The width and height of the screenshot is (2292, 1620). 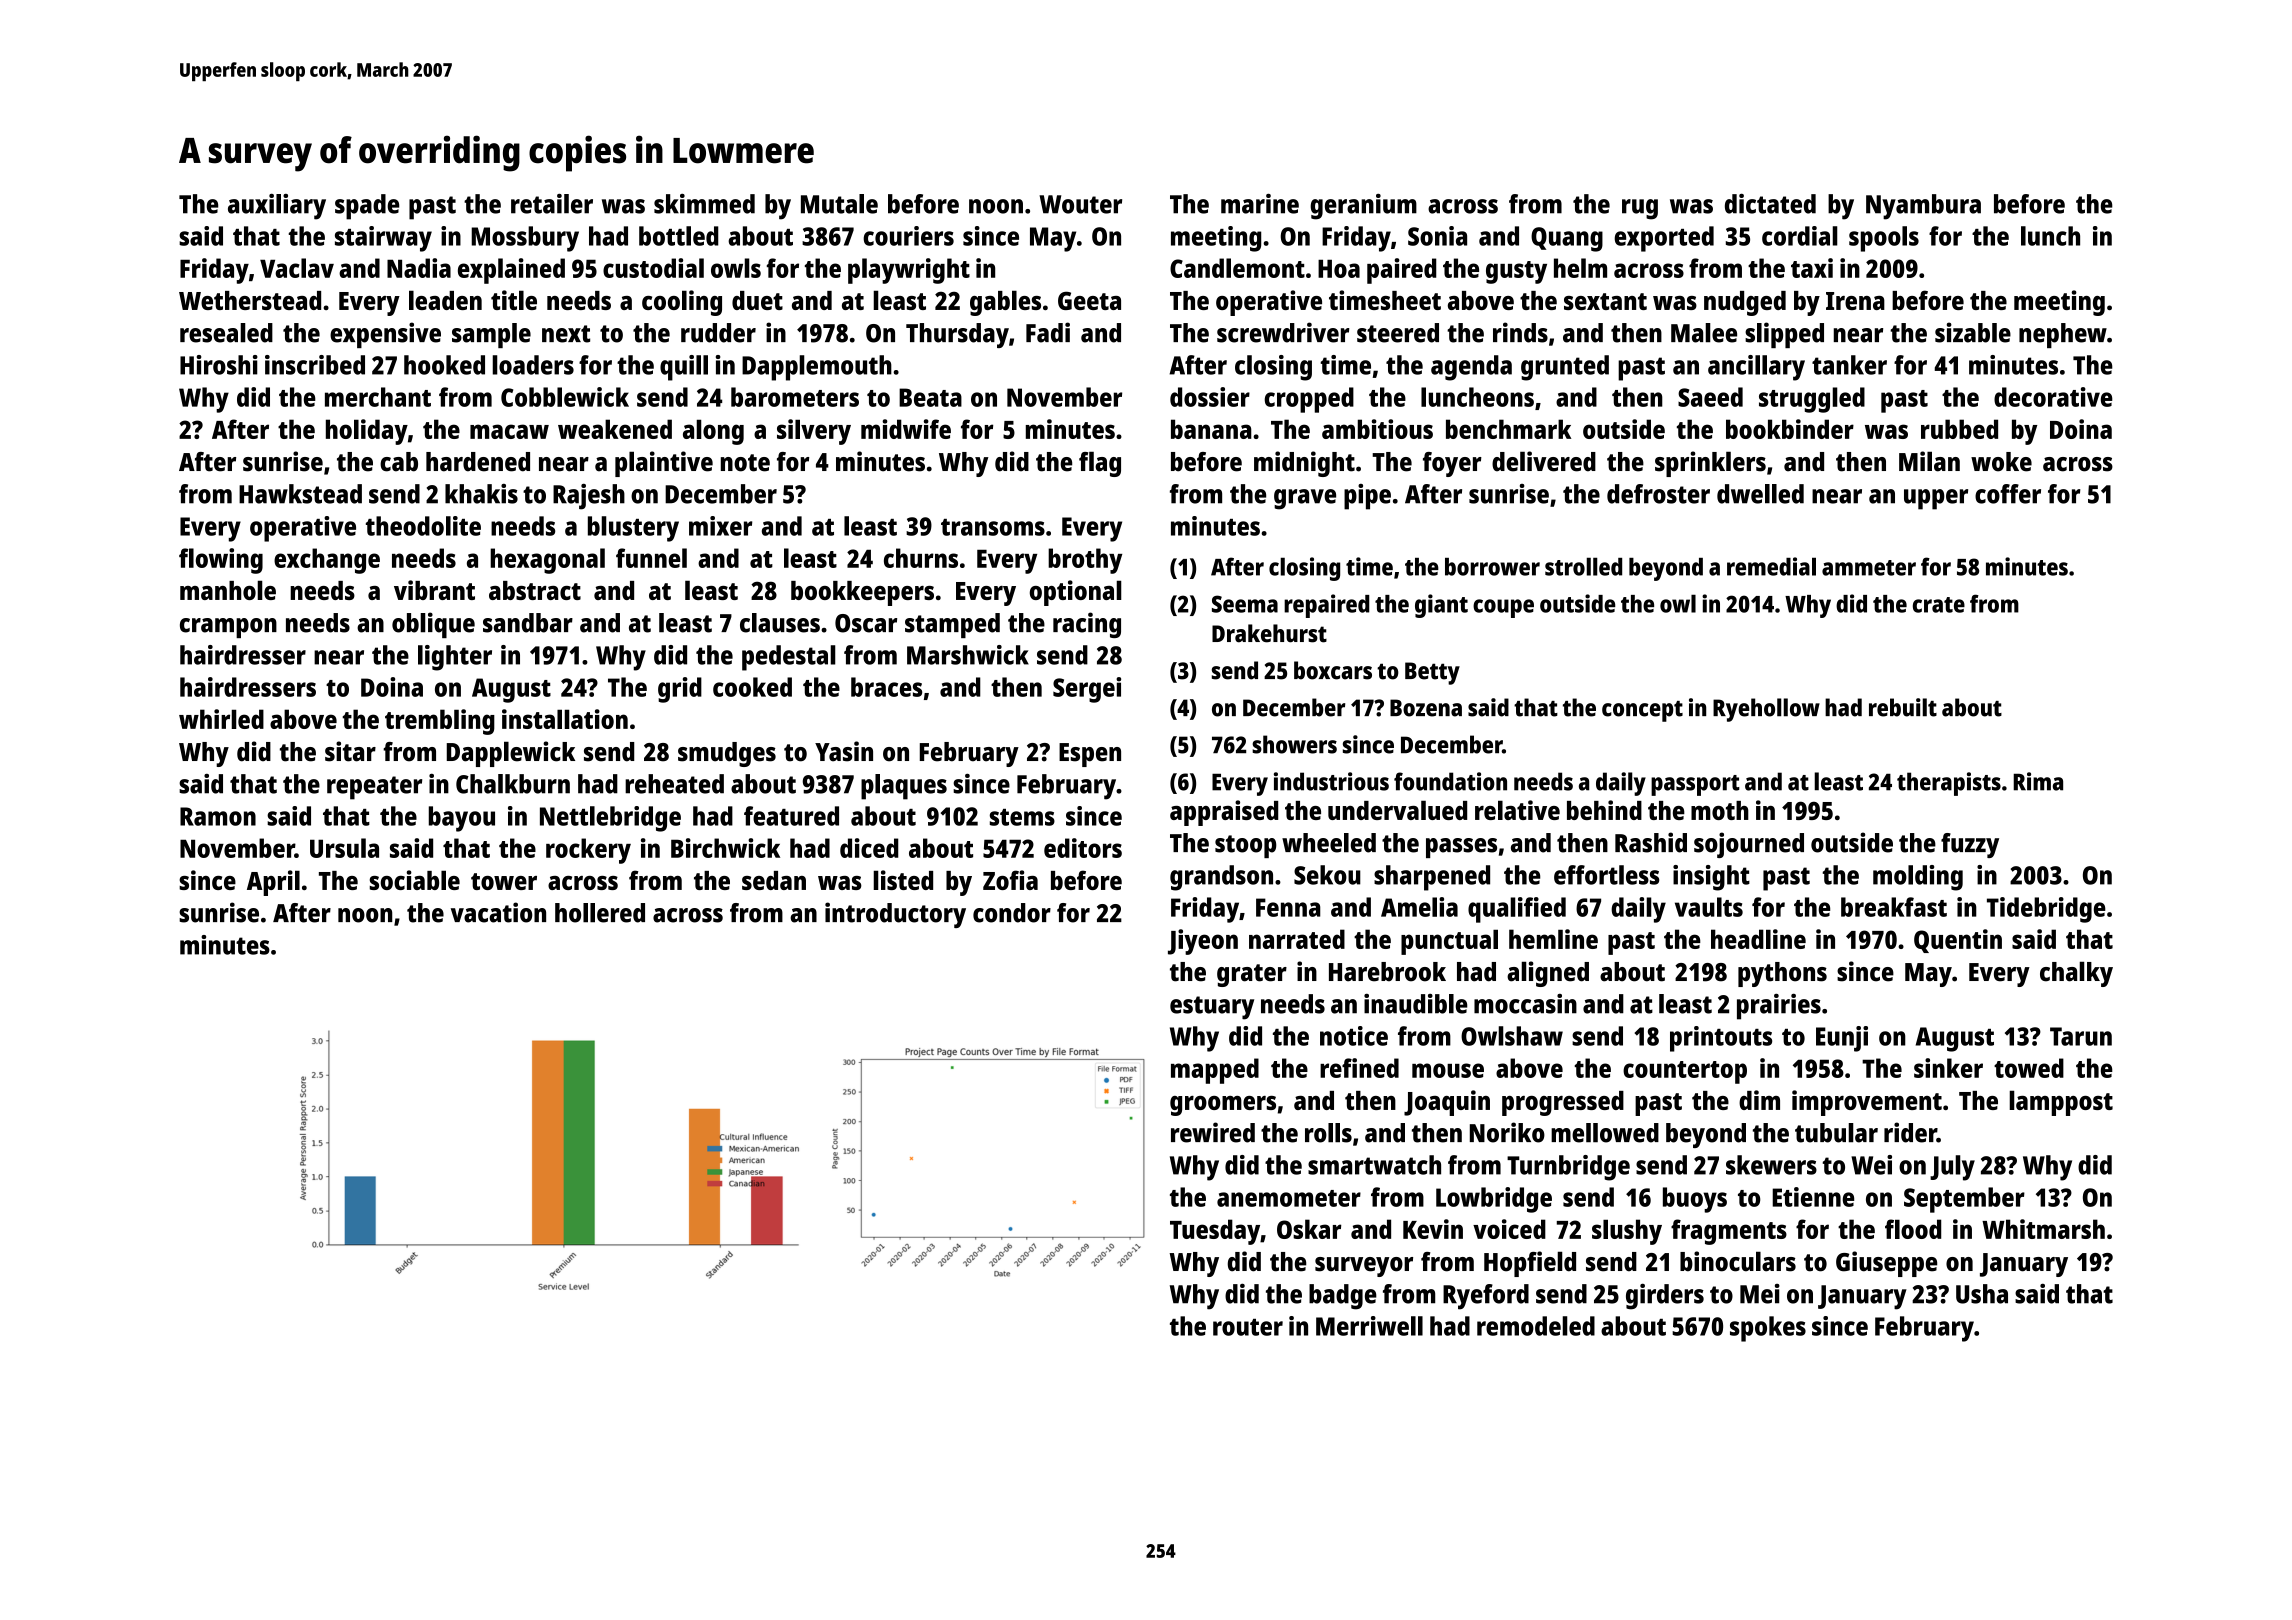 I want to click on router, so click(x=1248, y=1327).
